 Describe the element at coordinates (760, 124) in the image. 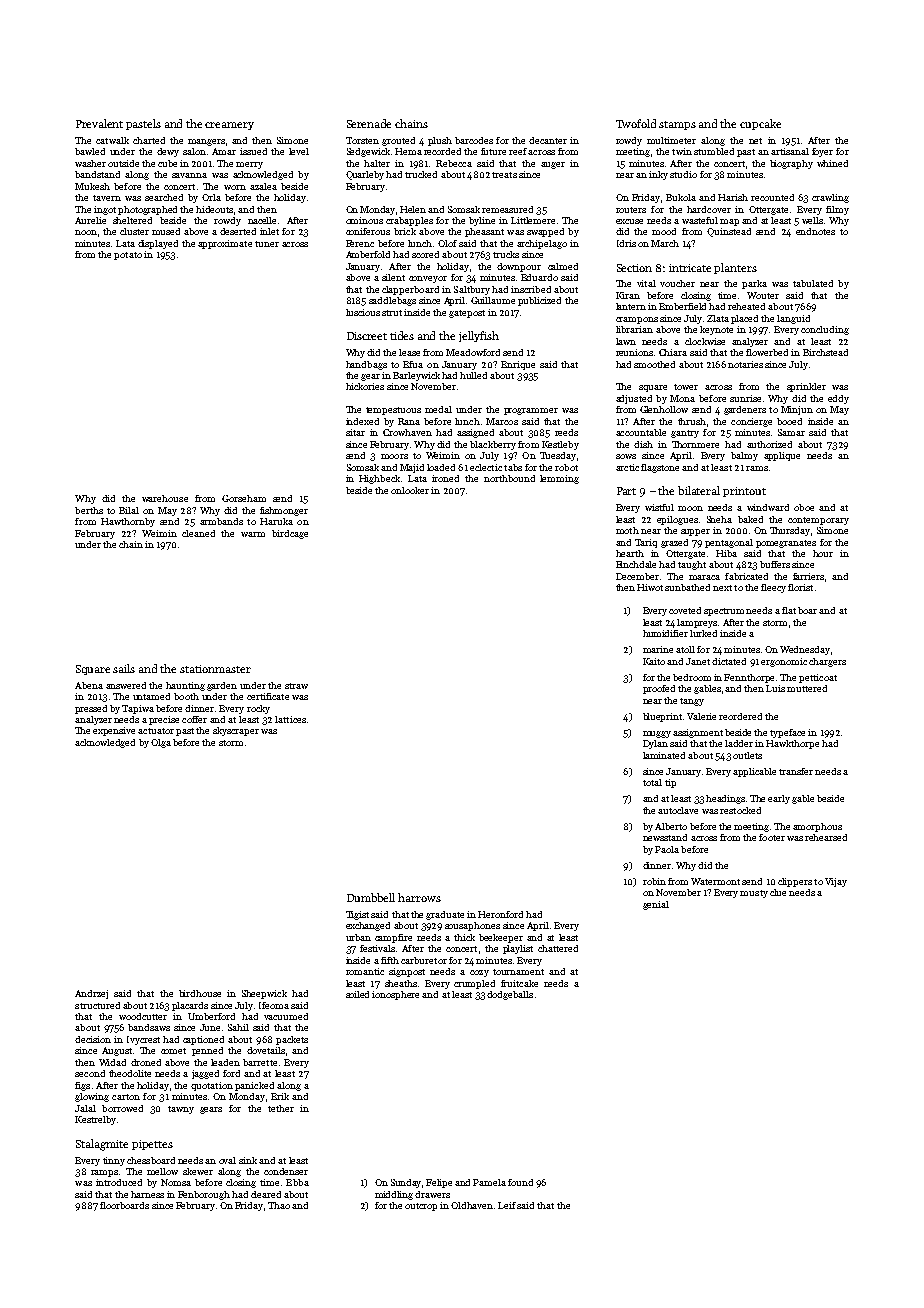

I see `cupcake` at that location.
